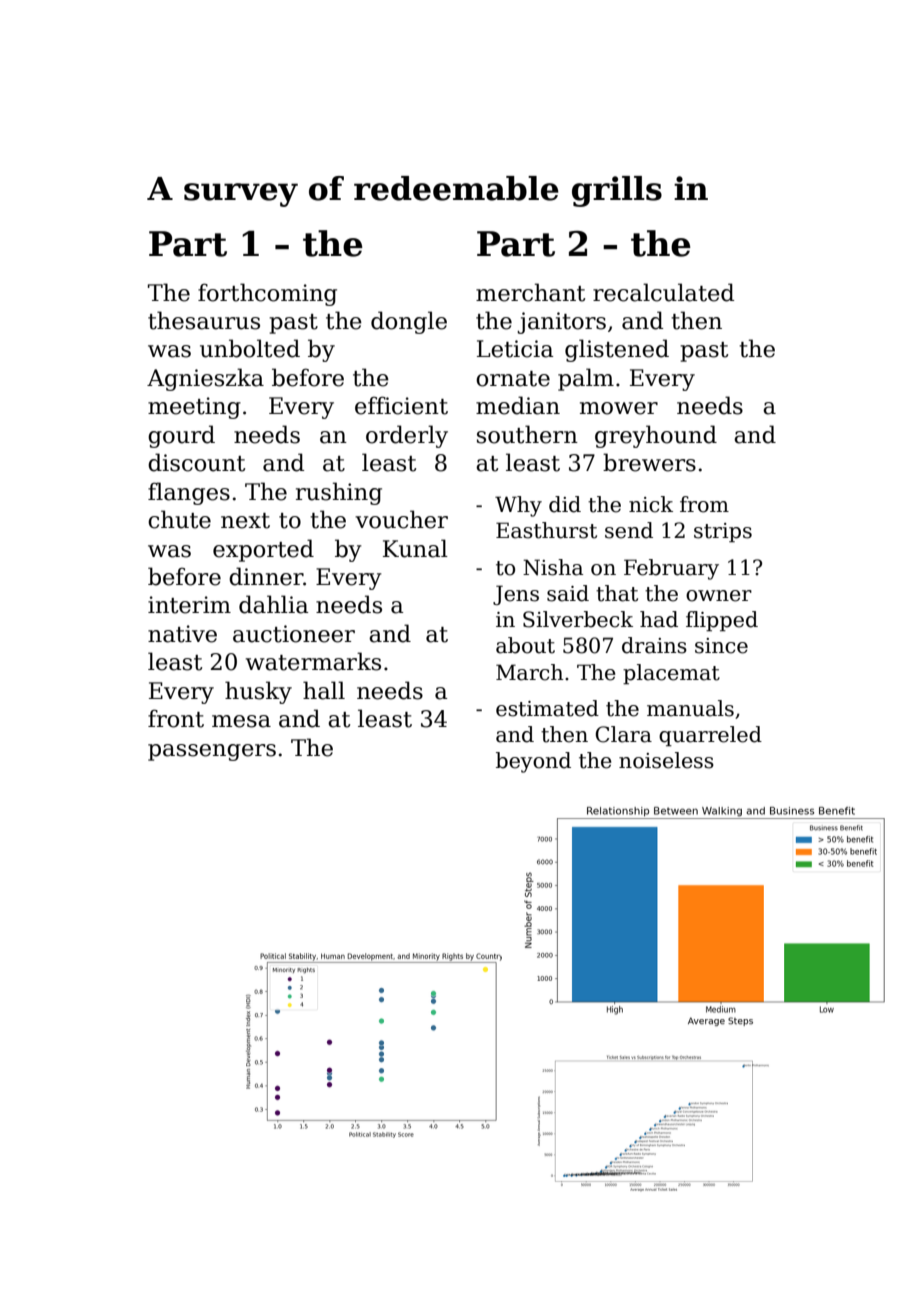  Describe the element at coordinates (530, 292) in the screenshot. I see `merchant` at that location.
